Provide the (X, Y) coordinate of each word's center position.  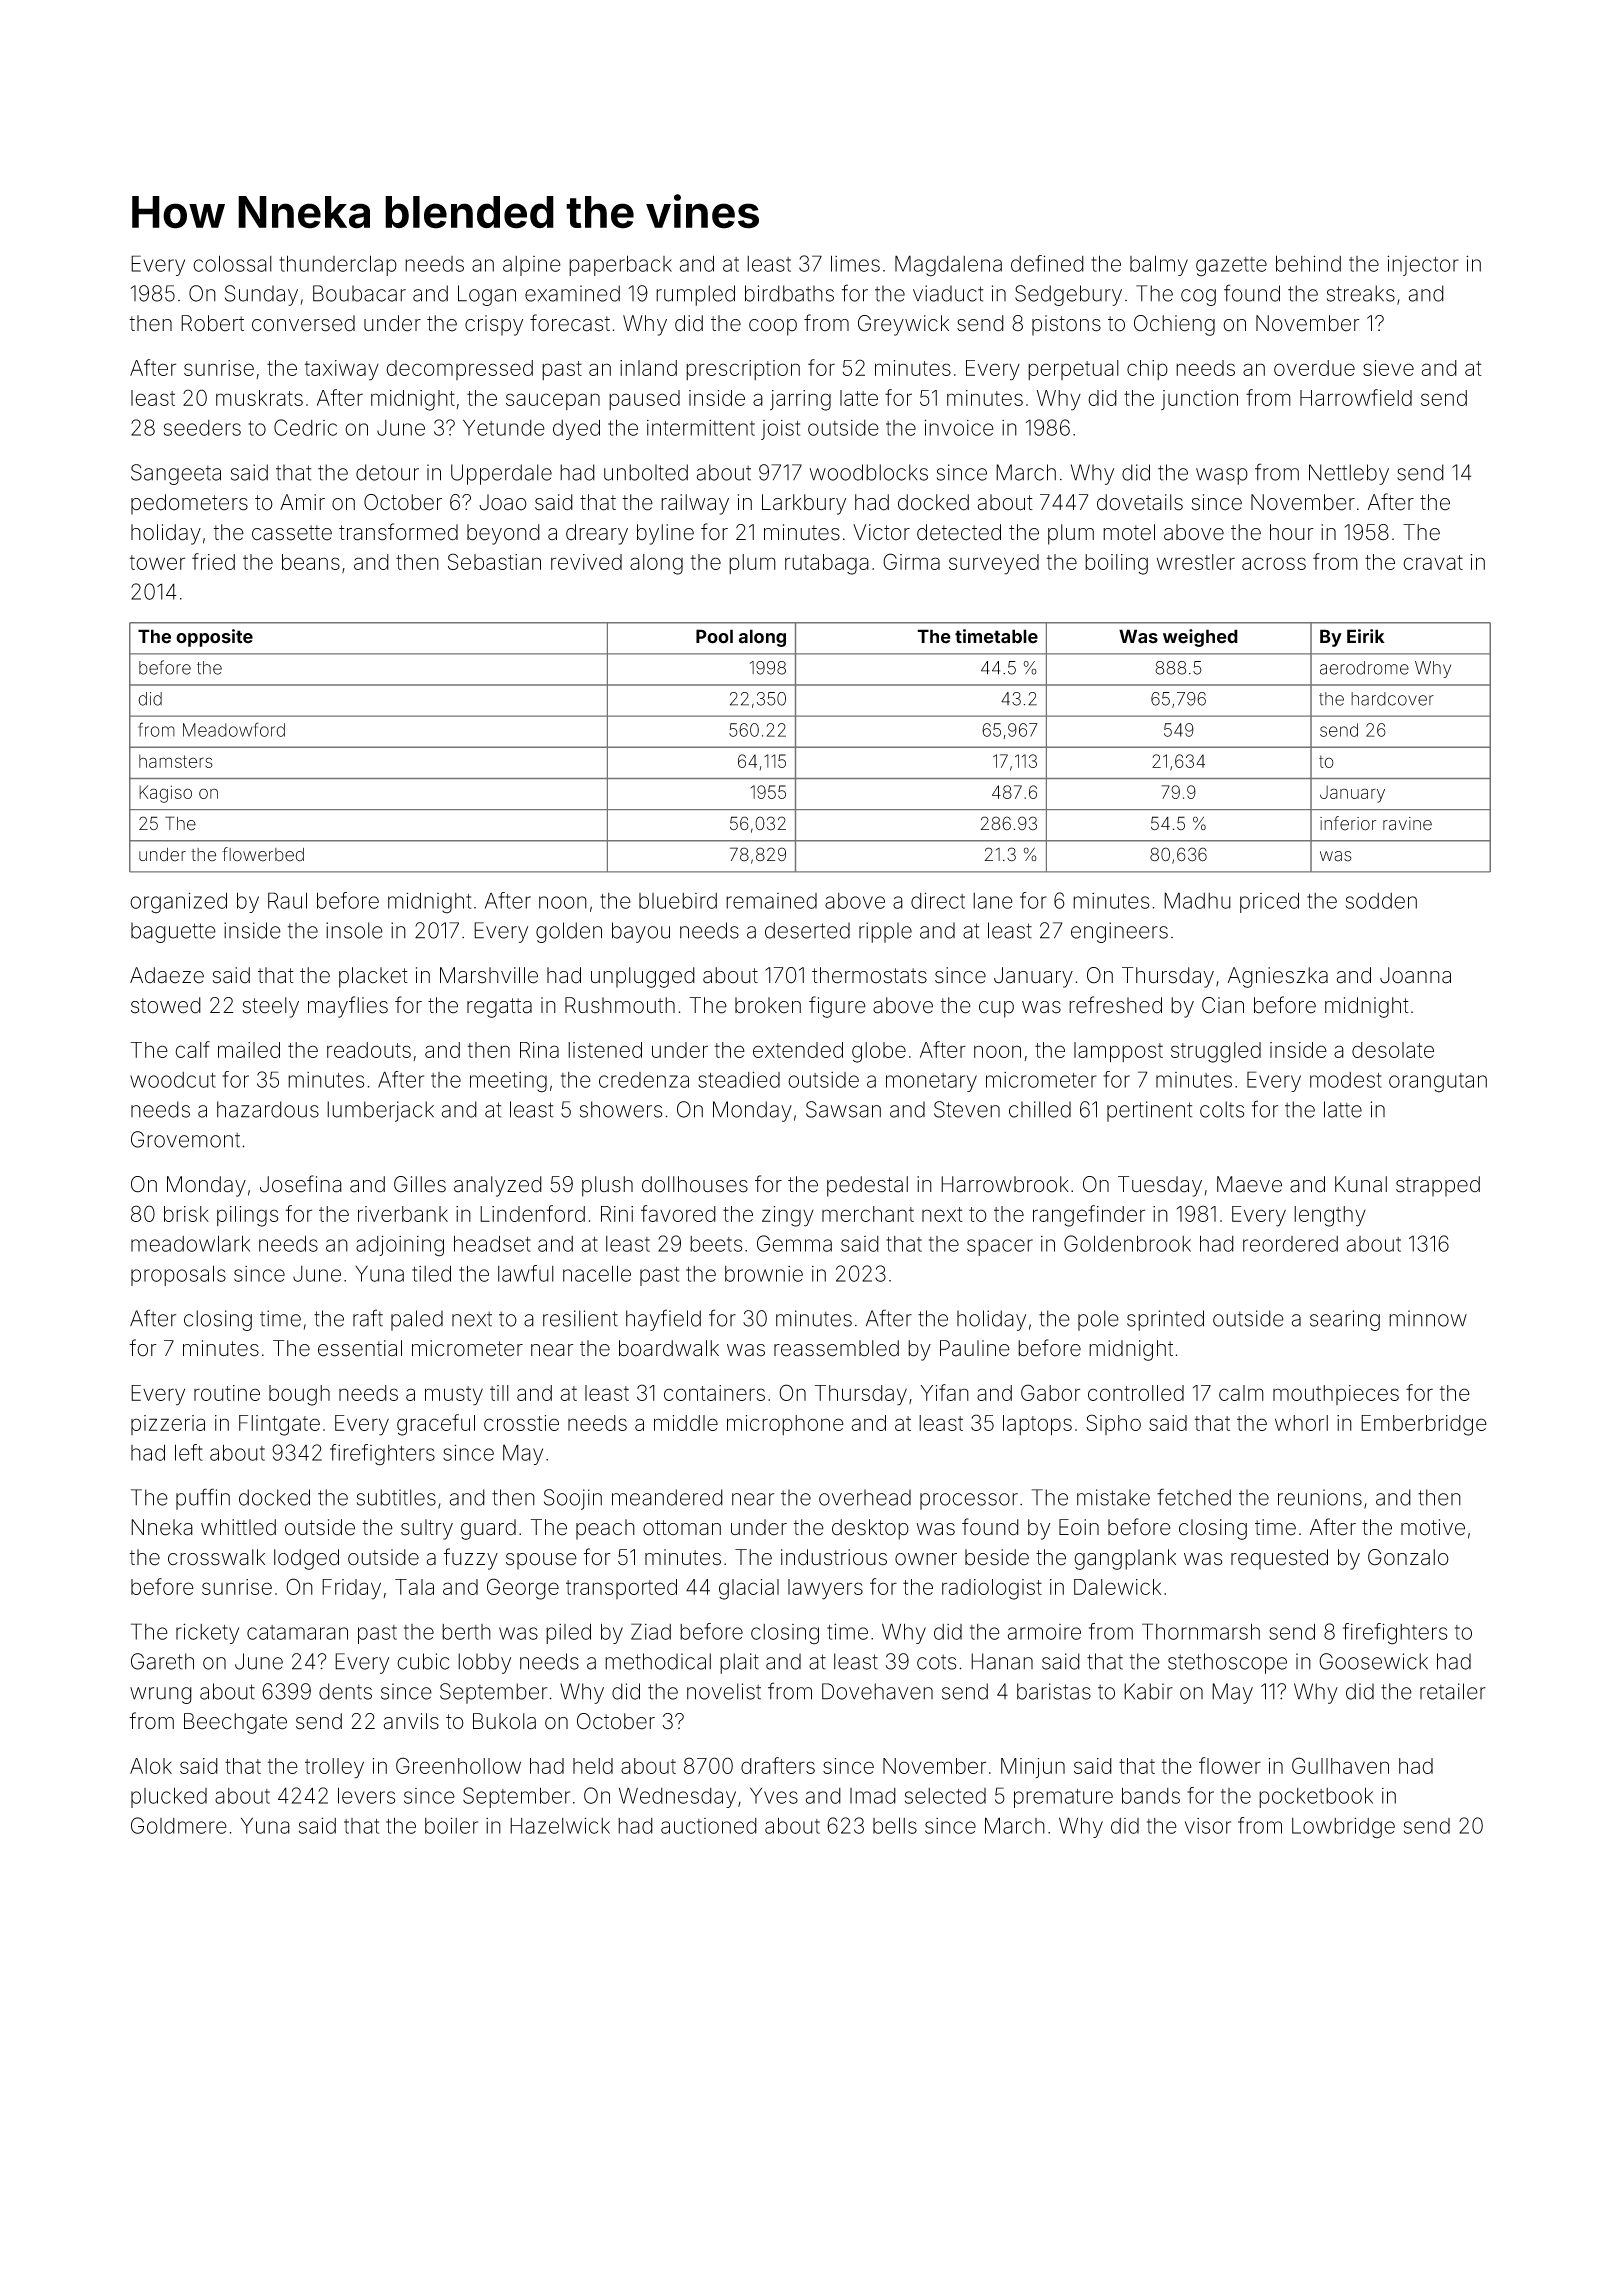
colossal (232, 263)
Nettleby (1349, 474)
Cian (1223, 1005)
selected (945, 1796)
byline (665, 534)
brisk (186, 1214)
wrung (161, 1695)
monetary (931, 1082)
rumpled (695, 295)
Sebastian (494, 561)
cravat (1433, 562)
